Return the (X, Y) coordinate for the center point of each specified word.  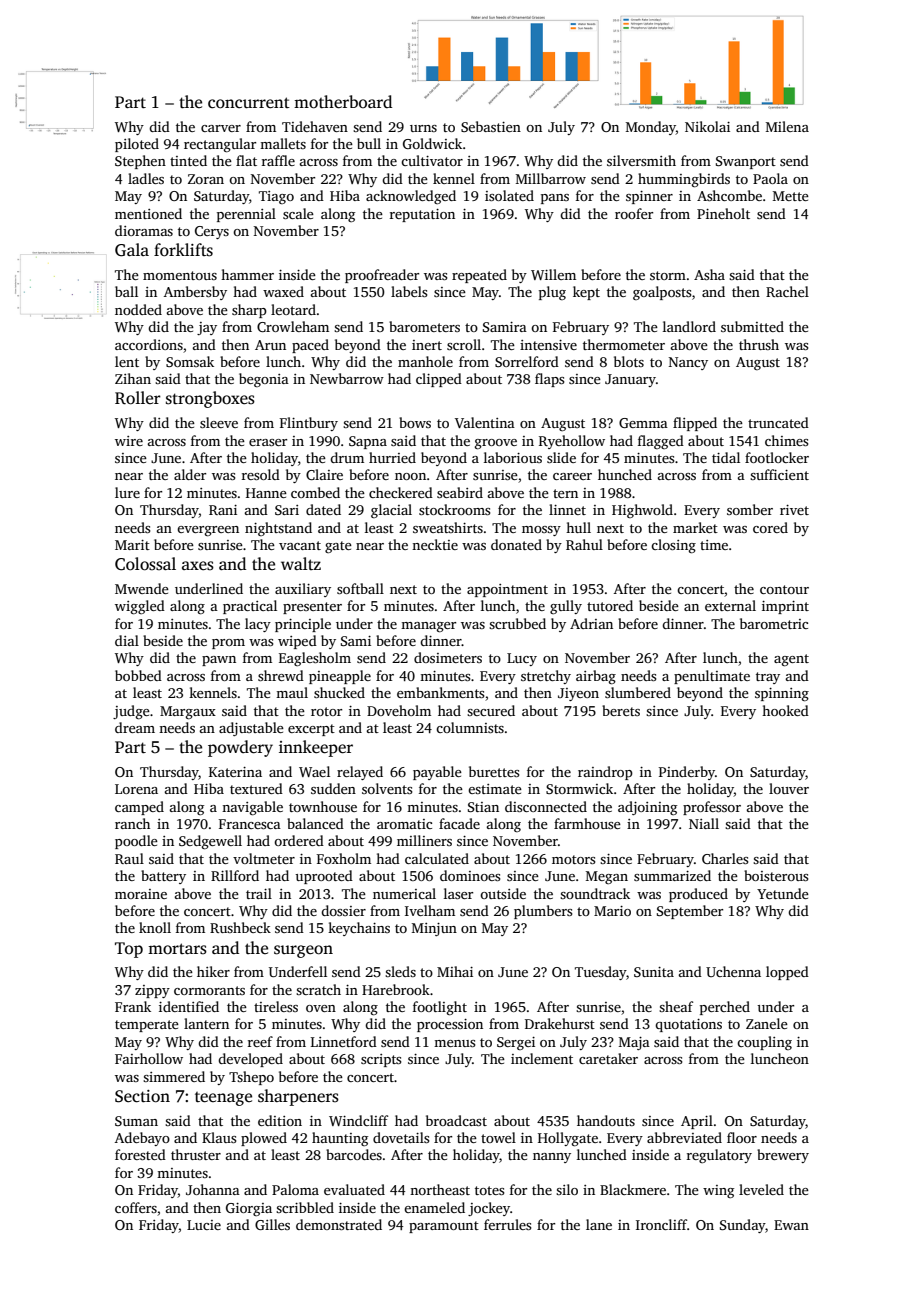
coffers (136, 1207)
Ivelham (430, 910)
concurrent (249, 103)
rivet (794, 510)
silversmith (641, 160)
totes (489, 1190)
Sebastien (491, 126)
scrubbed (517, 623)
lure (127, 492)
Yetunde (783, 893)
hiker (213, 971)
